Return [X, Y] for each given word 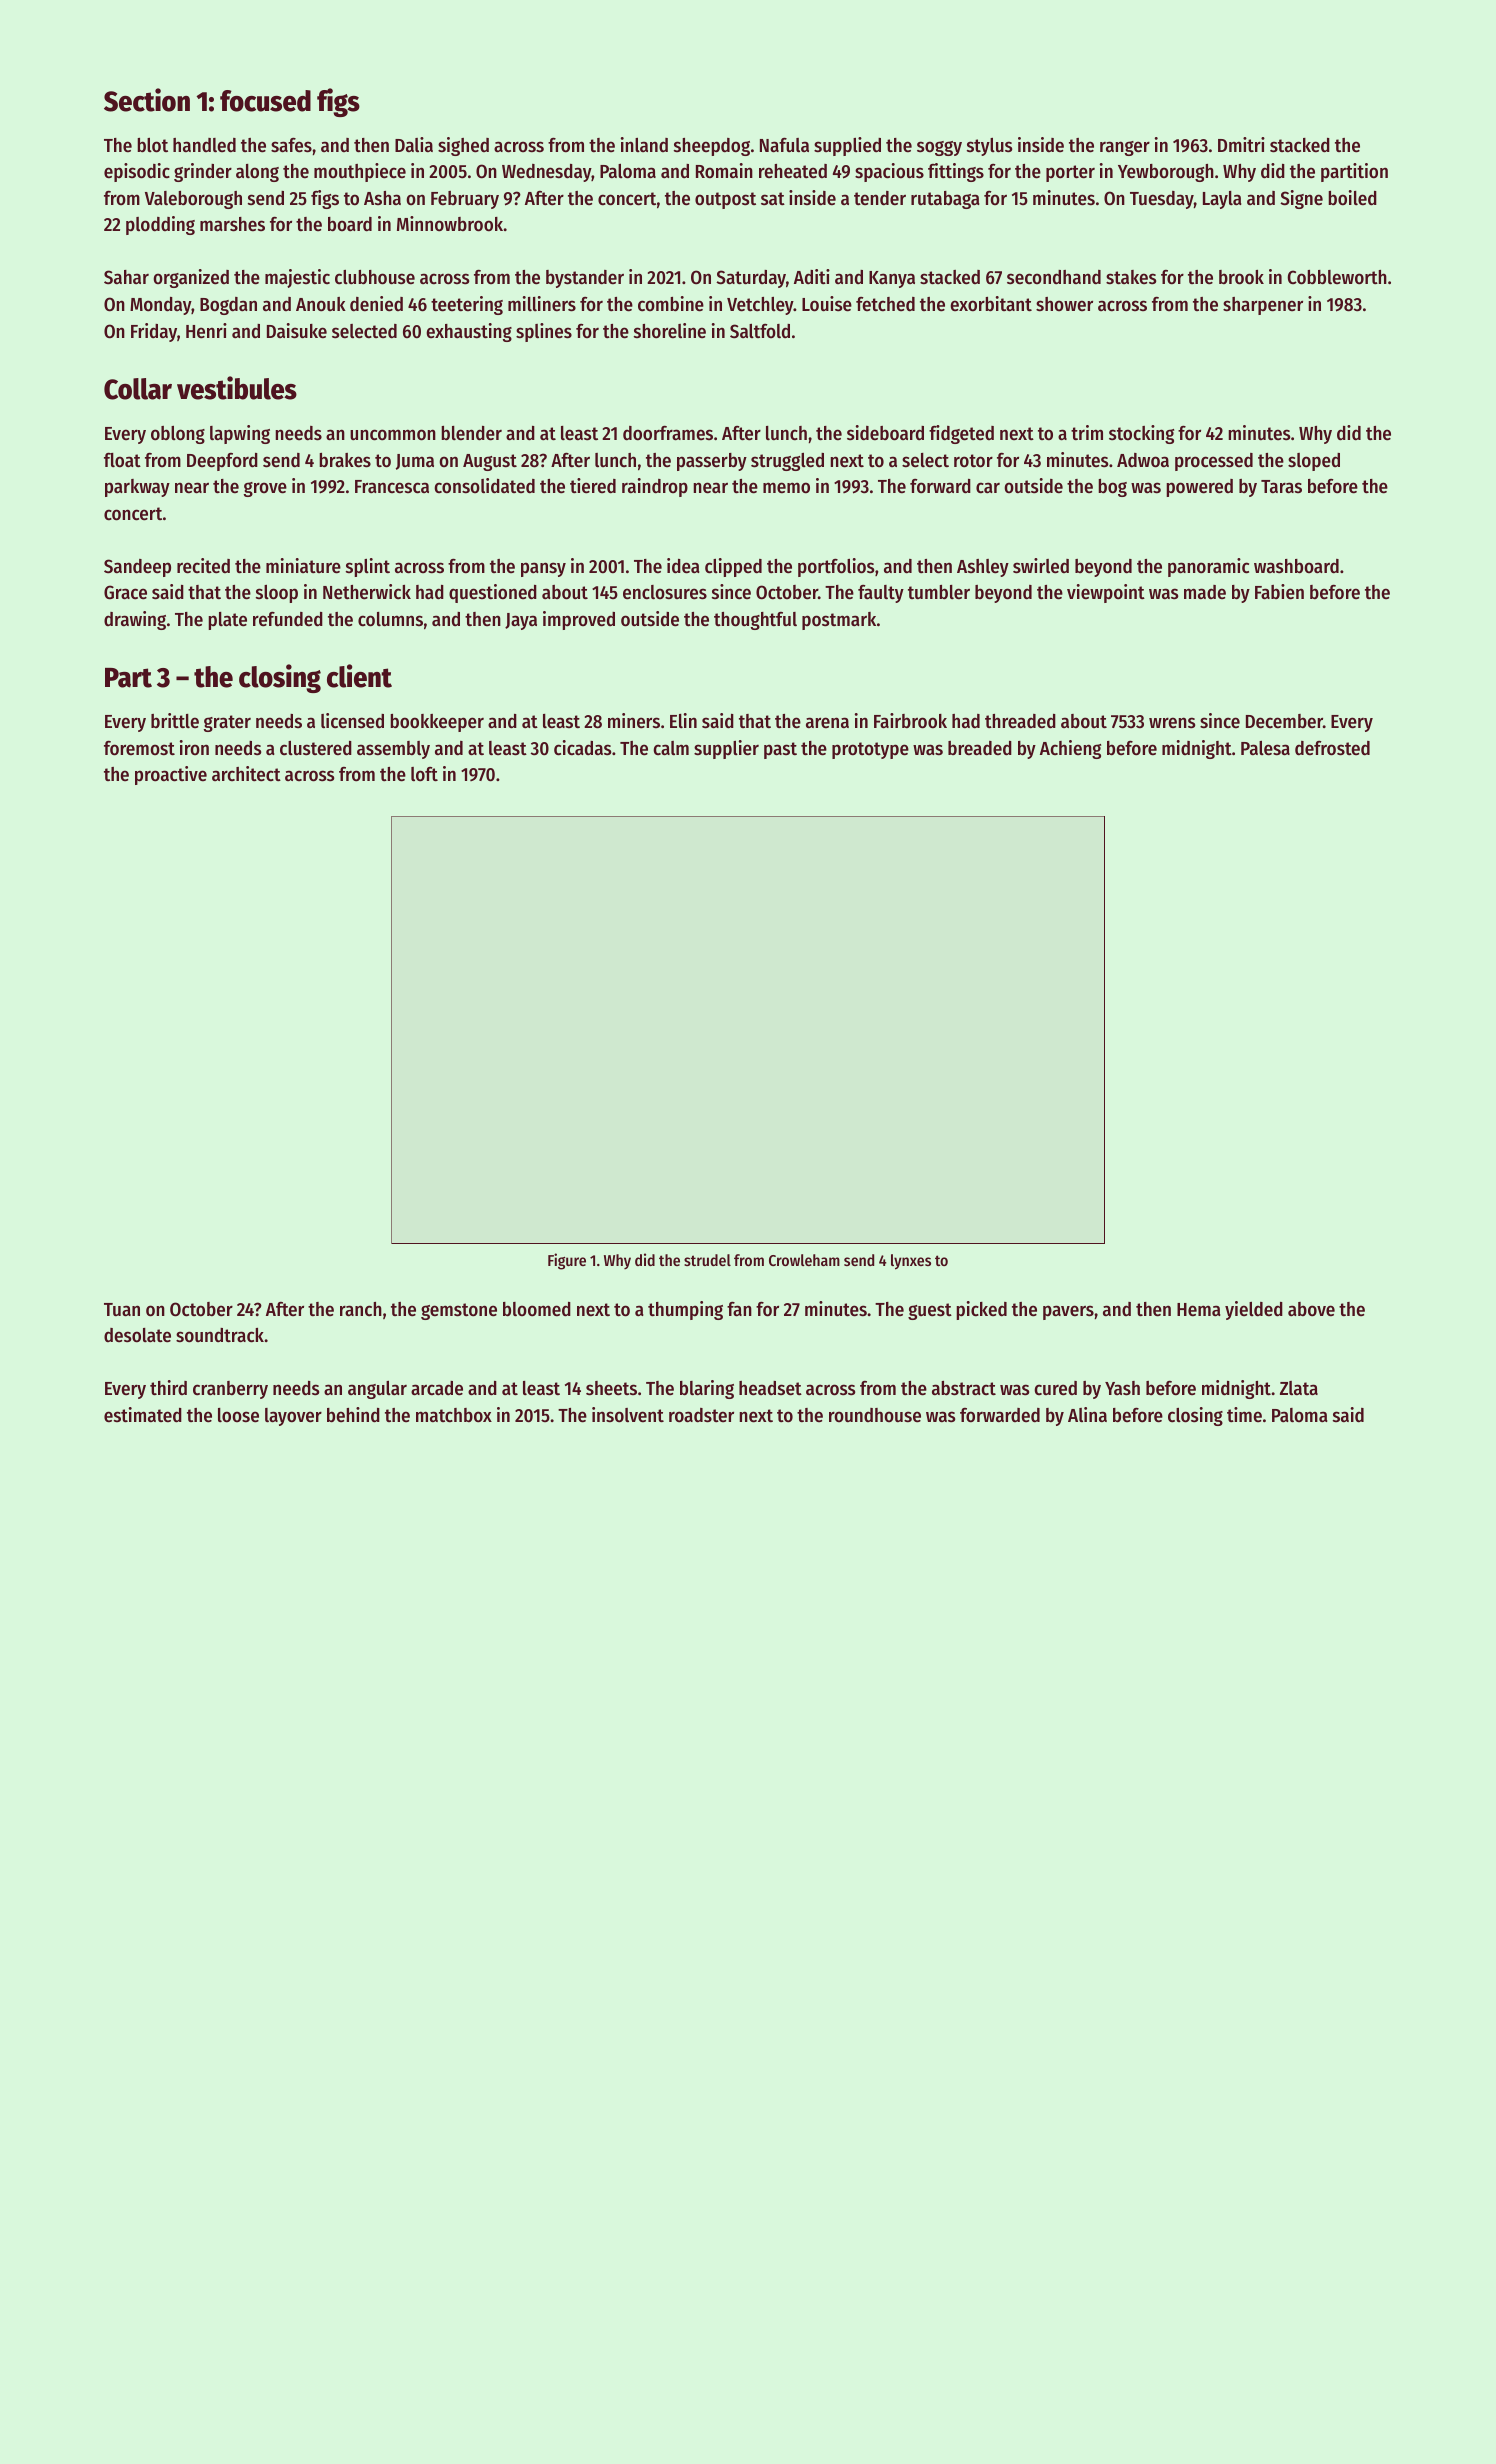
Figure [567, 1261]
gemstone [459, 1311]
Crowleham [804, 1260]
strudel [707, 1260]
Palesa [1265, 748]
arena [827, 723]
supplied [847, 146]
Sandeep [137, 568]
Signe [1301, 199]
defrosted [1332, 748]
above [1311, 1309]
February [465, 200]
